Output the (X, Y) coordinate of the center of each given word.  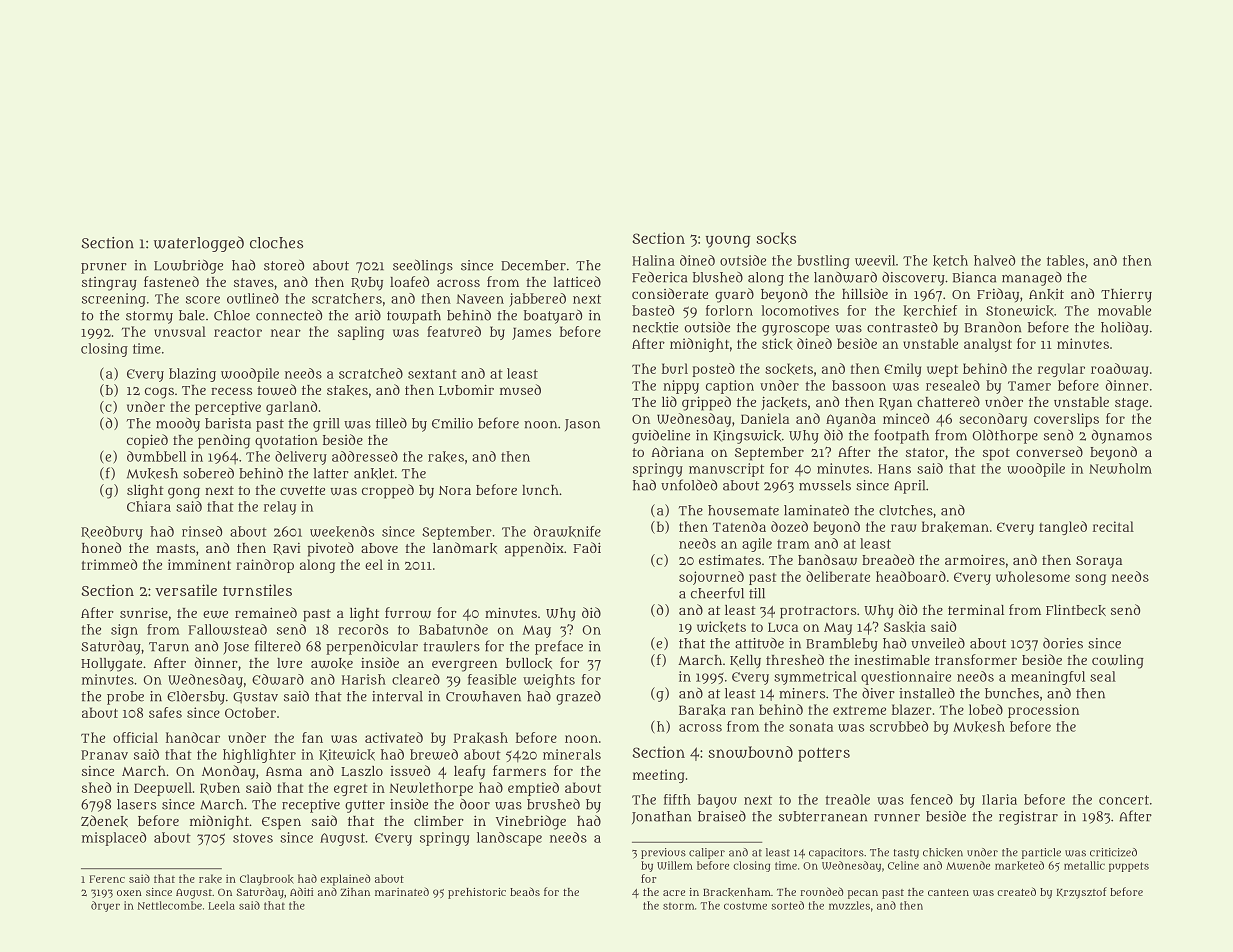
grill (326, 425)
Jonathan (661, 817)
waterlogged (199, 244)
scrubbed (899, 726)
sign (124, 631)
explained (346, 880)
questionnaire (906, 678)
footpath (901, 436)
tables (1066, 260)
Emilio (452, 423)
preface (559, 647)
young (728, 241)
